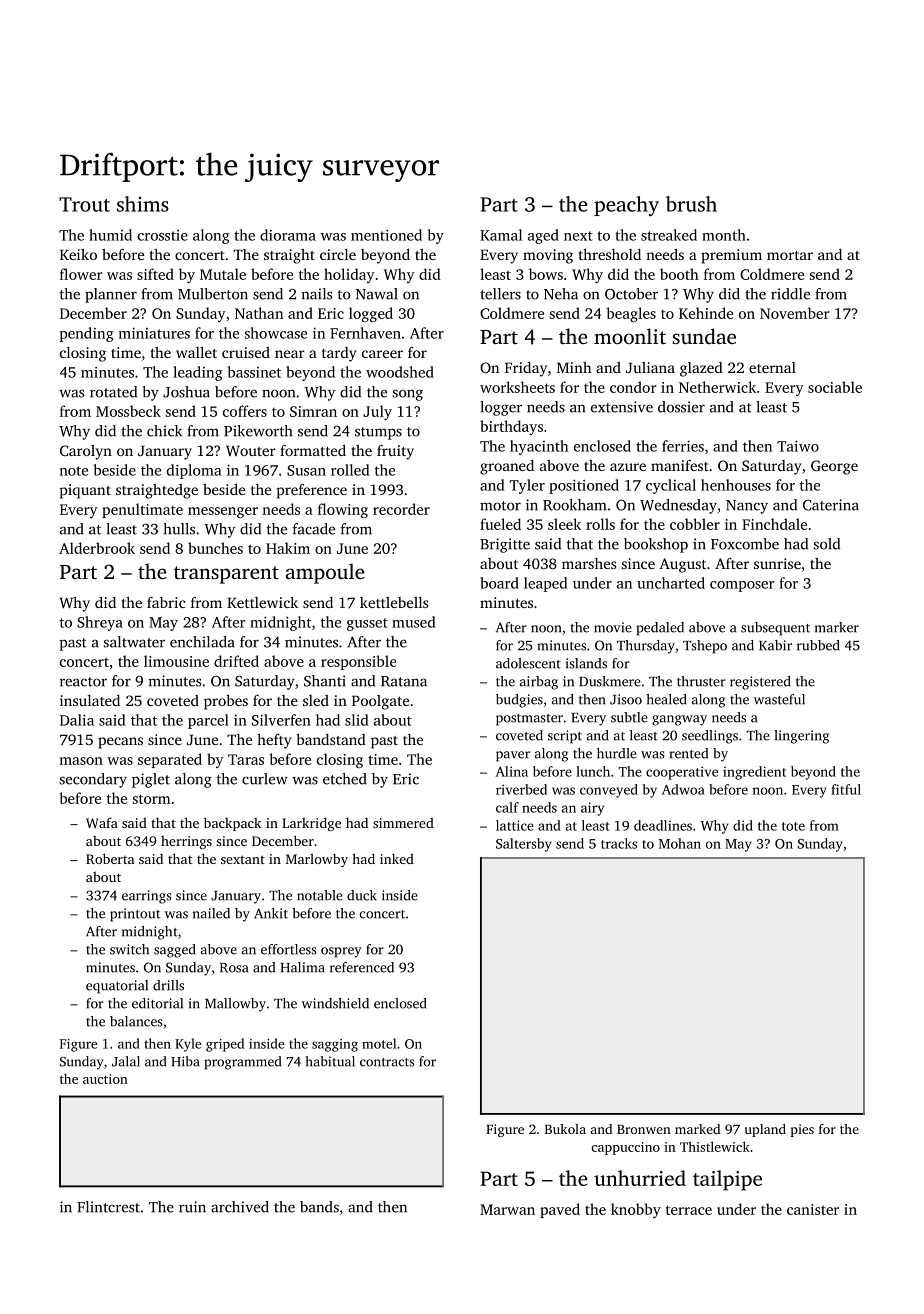 This screenshot has height=1314, width=924. I want to click on brush, so click(691, 204).
